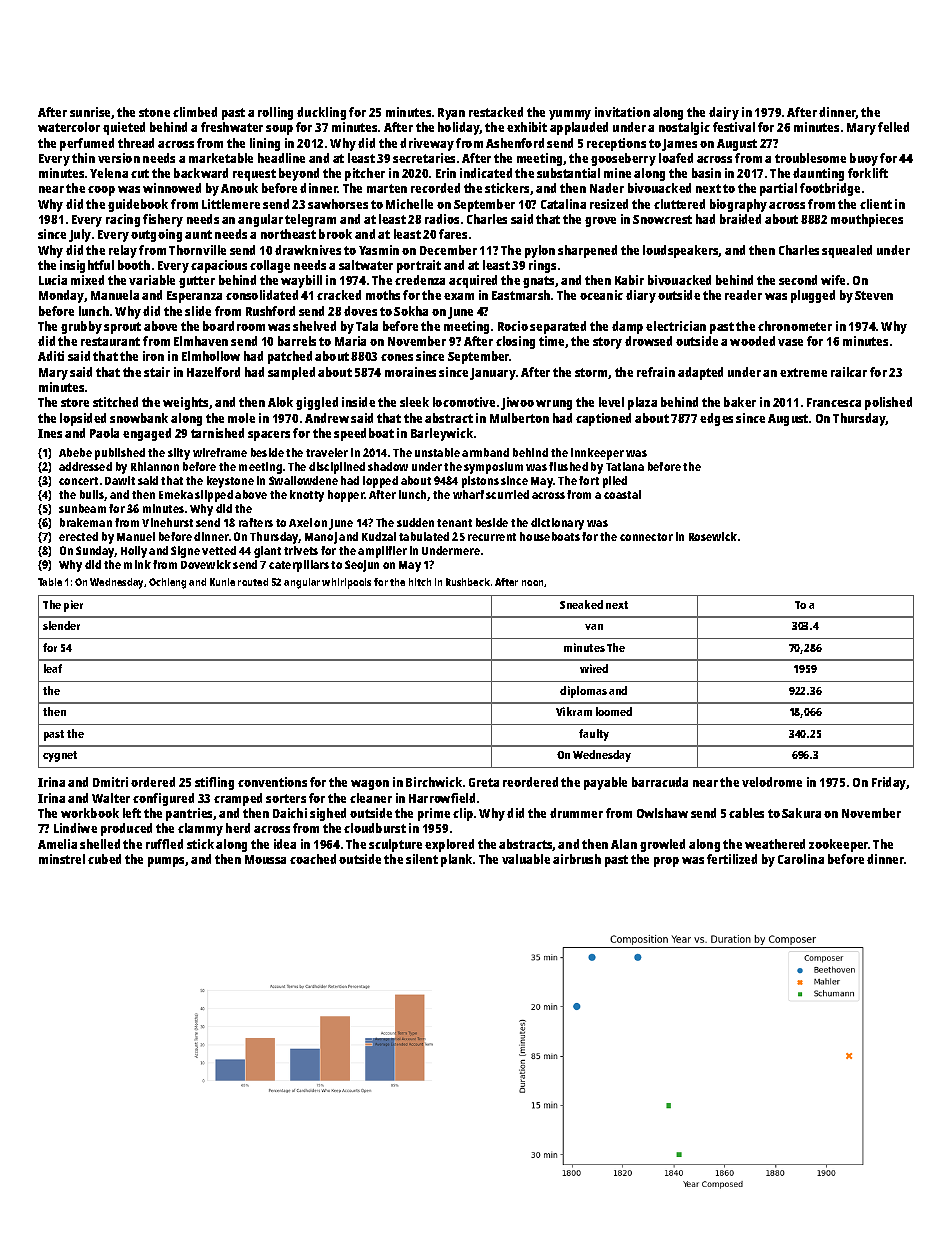 This document has height=1233, width=952. Describe the element at coordinates (724, 113) in the document. I see `dairy` at that location.
